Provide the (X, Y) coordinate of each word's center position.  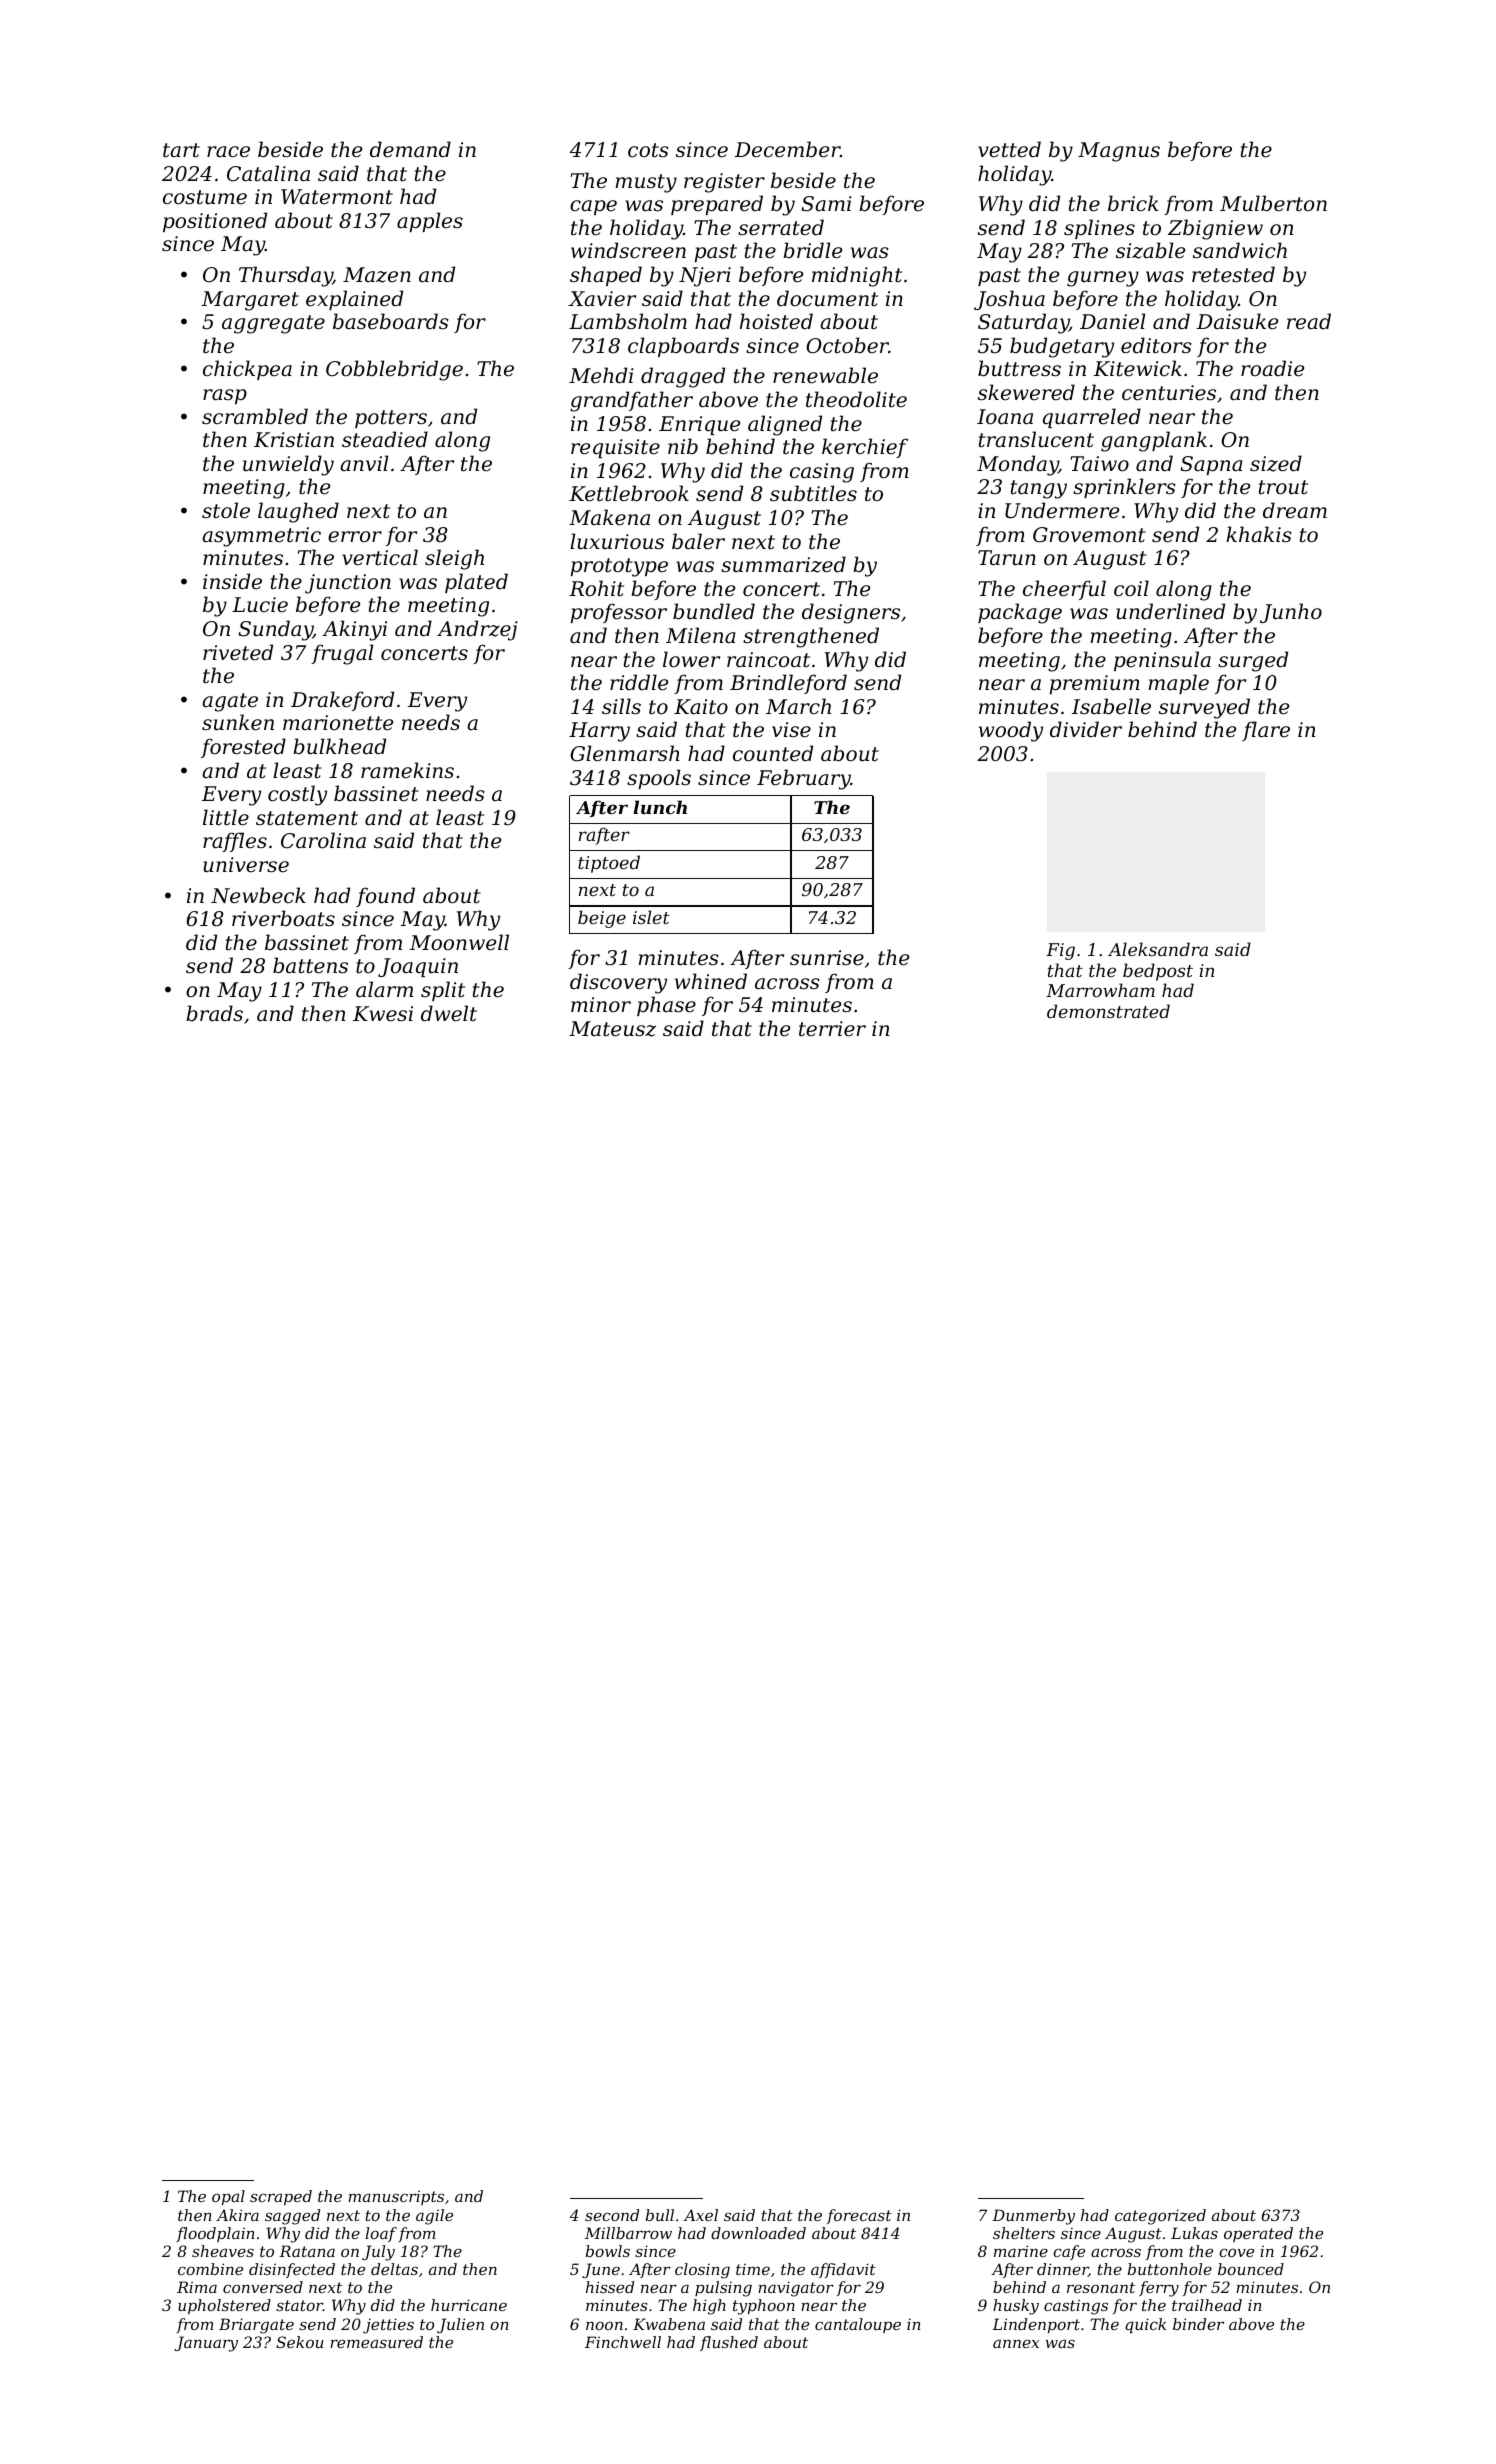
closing (702, 2271)
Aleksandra (1158, 949)
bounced (1251, 2269)
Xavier (602, 299)
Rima (197, 2287)
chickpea (247, 370)
